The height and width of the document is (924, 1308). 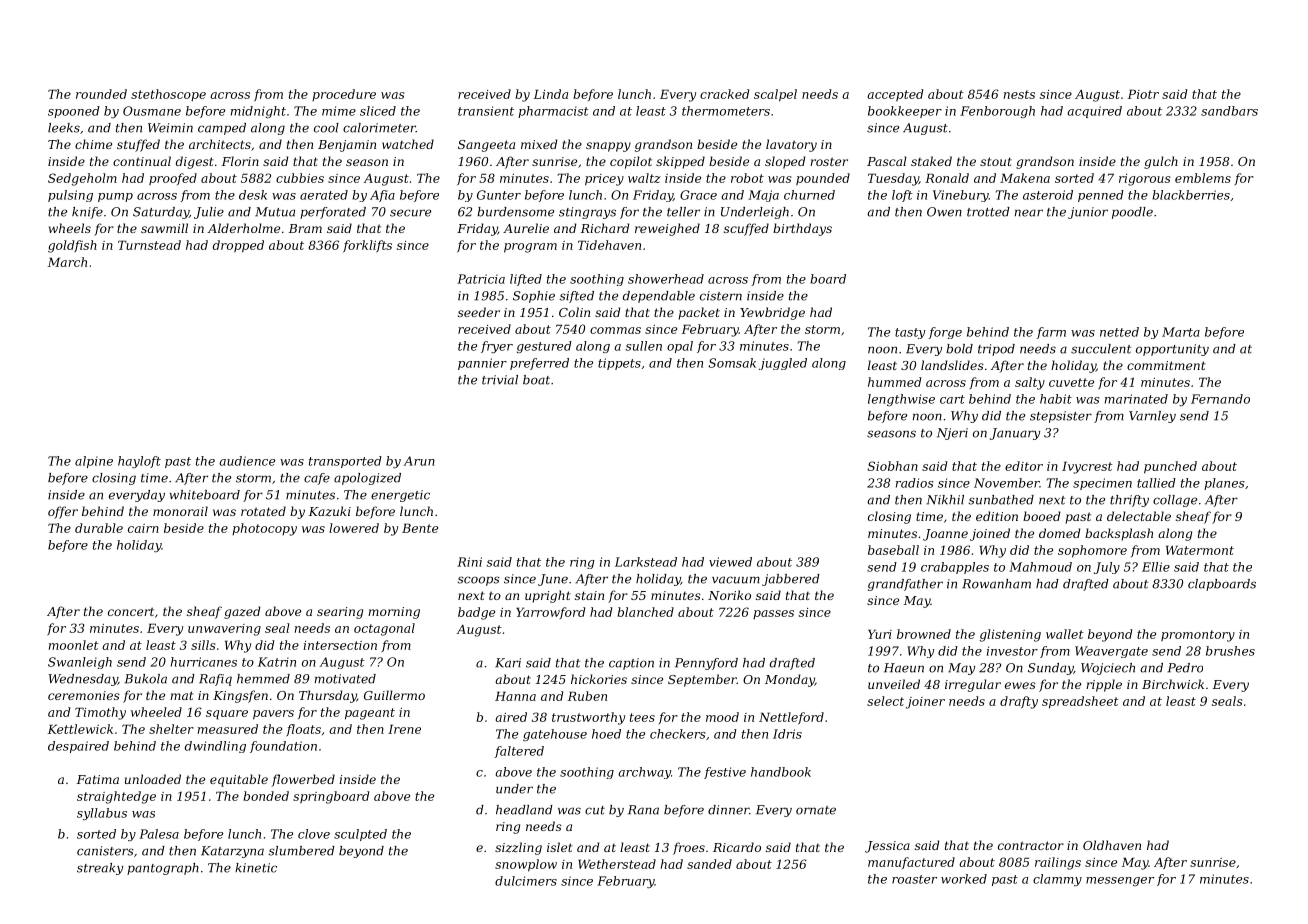 I want to click on monorail, so click(x=180, y=511).
